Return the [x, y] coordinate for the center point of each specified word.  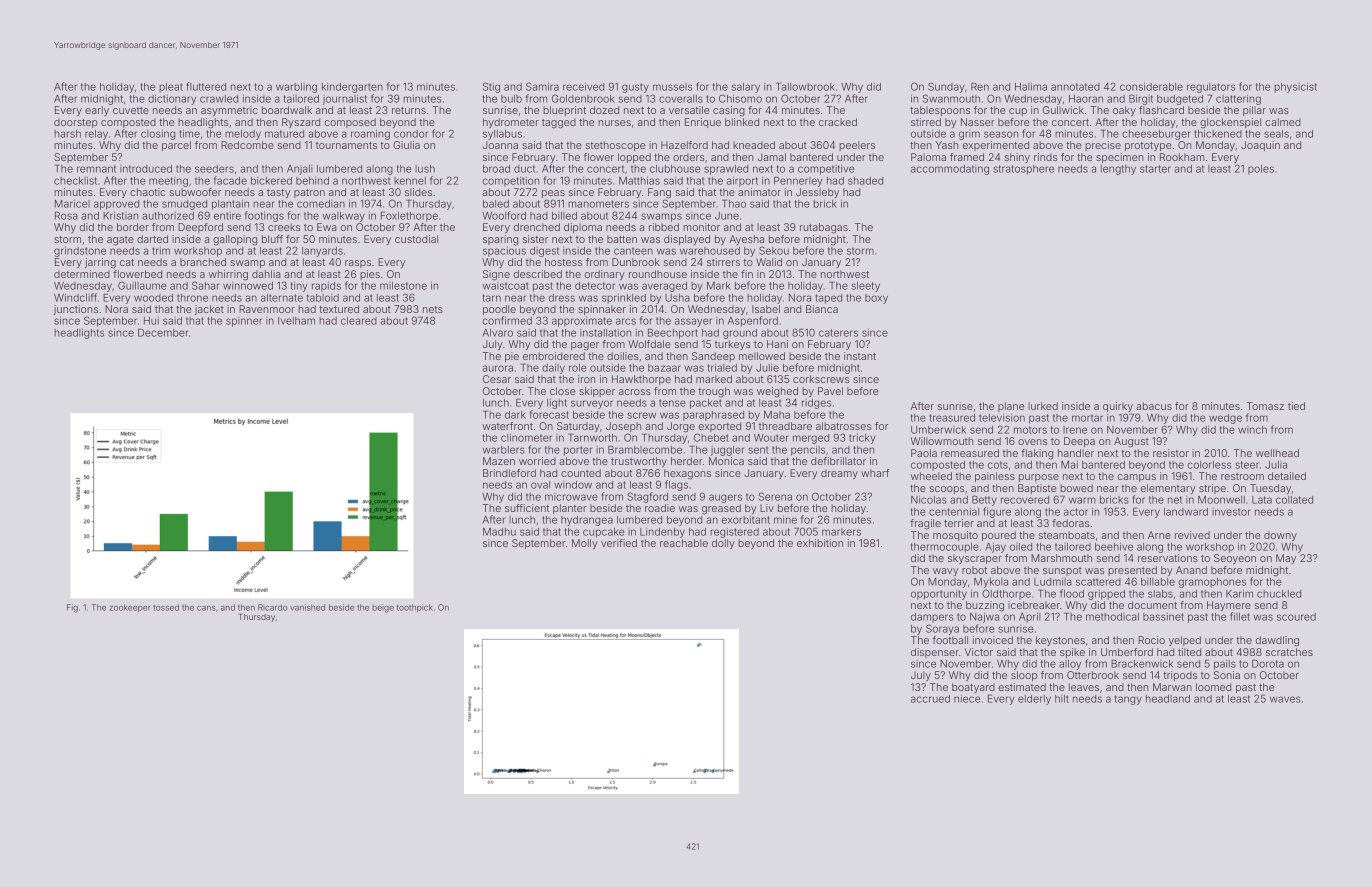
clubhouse [675, 169]
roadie [660, 508]
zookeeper [130, 608]
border [133, 227]
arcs [626, 321]
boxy [876, 299]
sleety [865, 287]
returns [409, 110]
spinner [244, 322]
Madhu [499, 532]
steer [1247, 465]
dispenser [935, 653]
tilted [1189, 652]
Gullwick [1063, 110]
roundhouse [658, 274]
